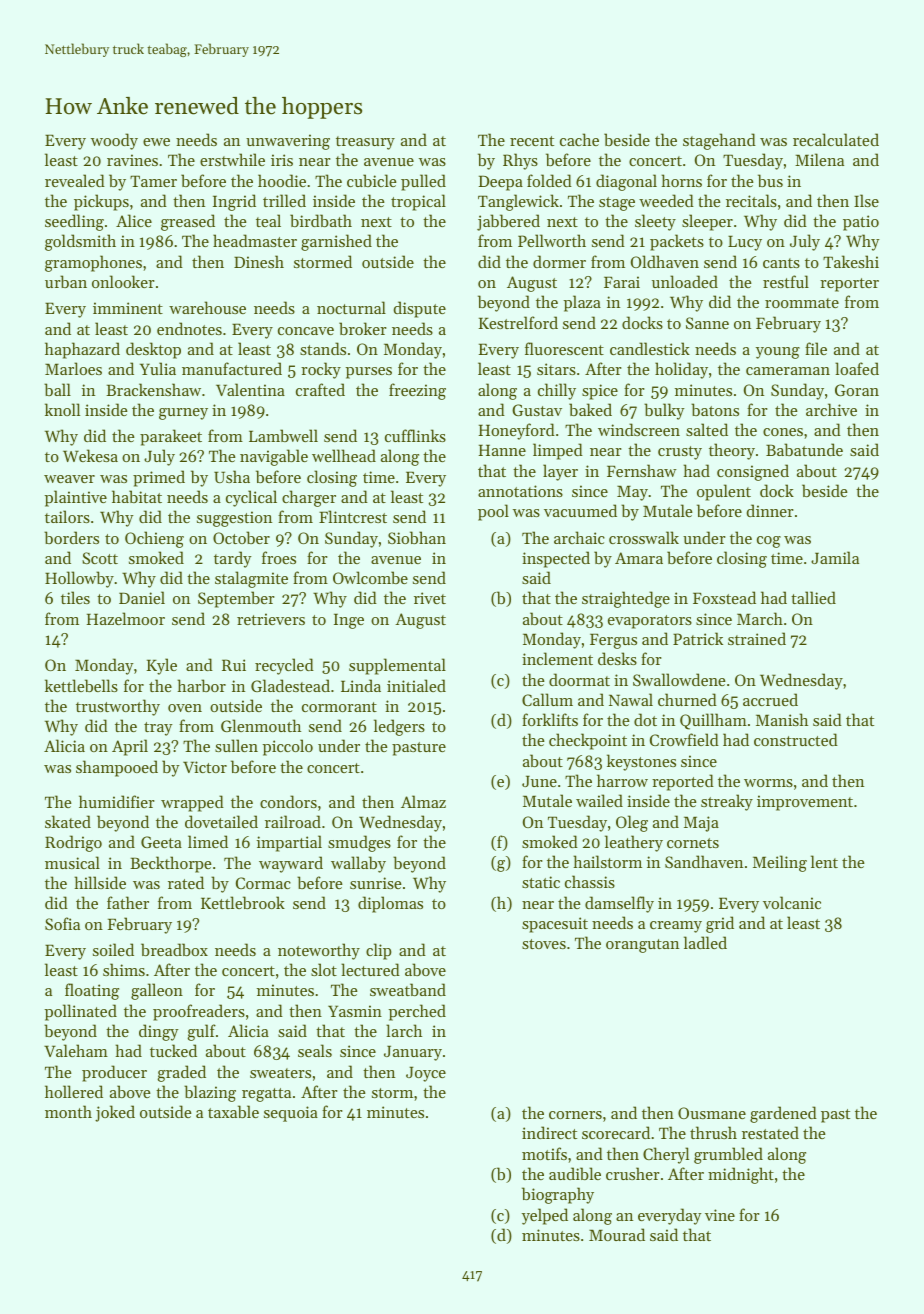 Image resolution: width=924 pixels, height=1314 pixels. Describe the element at coordinates (805, 803) in the screenshot. I see `improvement` at that location.
